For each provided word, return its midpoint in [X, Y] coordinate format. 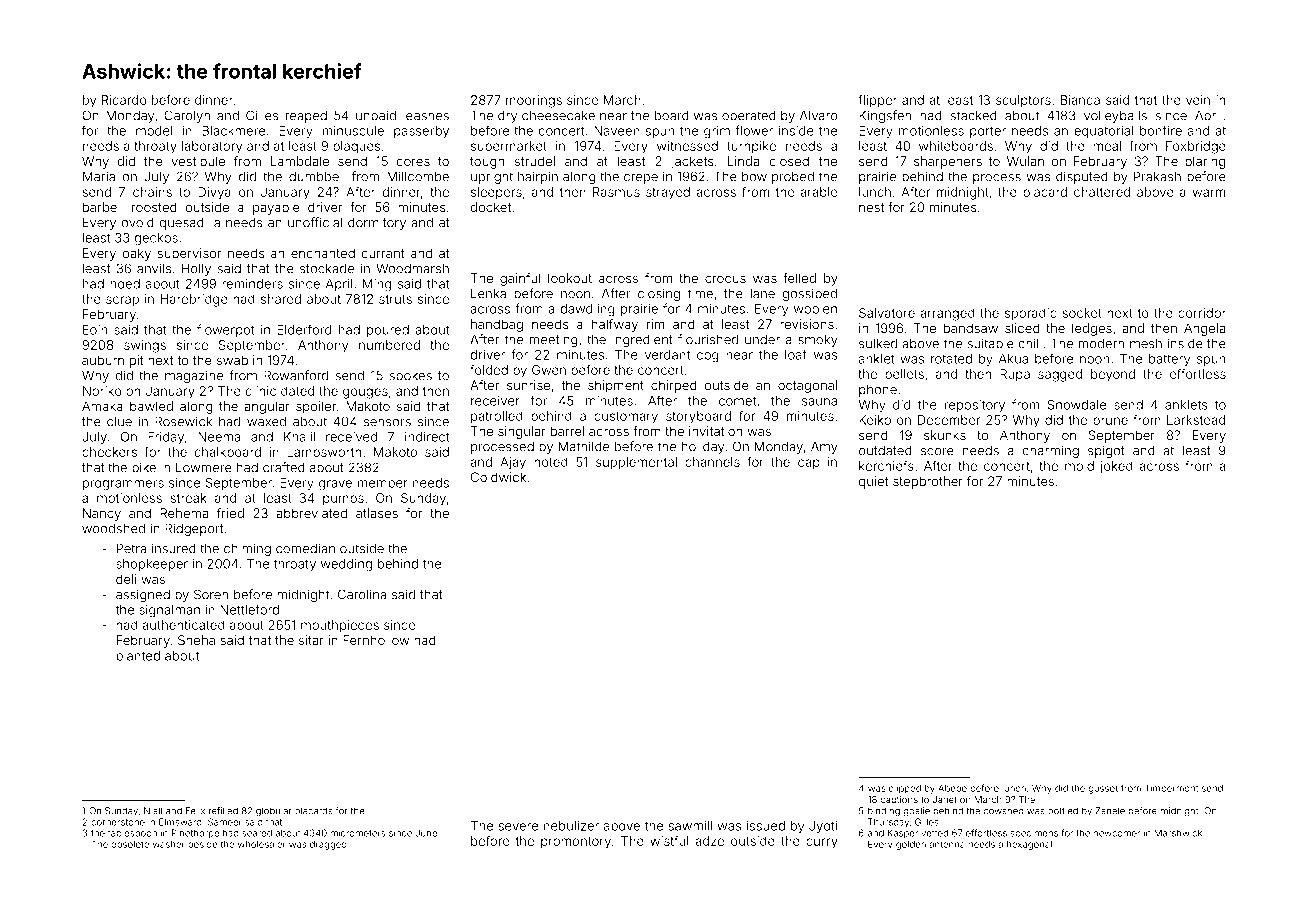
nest [871, 207]
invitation [715, 431]
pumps [343, 500]
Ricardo [124, 100]
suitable [991, 343]
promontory [576, 843]
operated [749, 117]
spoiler [316, 407]
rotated [951, 359]
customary [626, 418]
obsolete [130, 844]
